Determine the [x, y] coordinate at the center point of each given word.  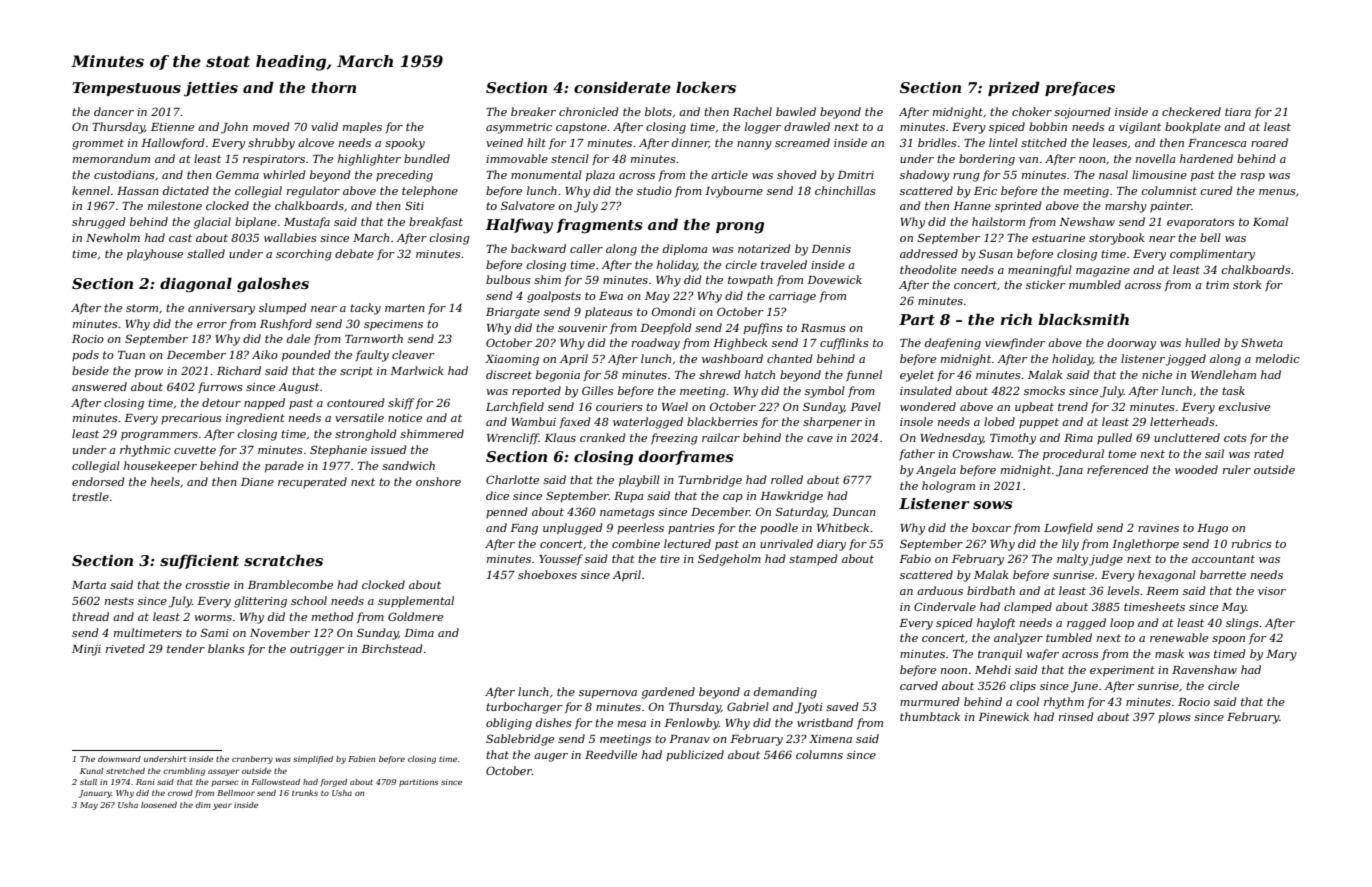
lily [1070, 545]
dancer [114, 111]
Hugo [1212, 529]
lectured [687, 543]
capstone [581, 128]
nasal [1113, 174]
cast [180, 238]
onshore [438, 481]
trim [1217, 285]
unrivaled [786, 543]
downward [119, 759]
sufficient [199, 562]
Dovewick [834, 279]
